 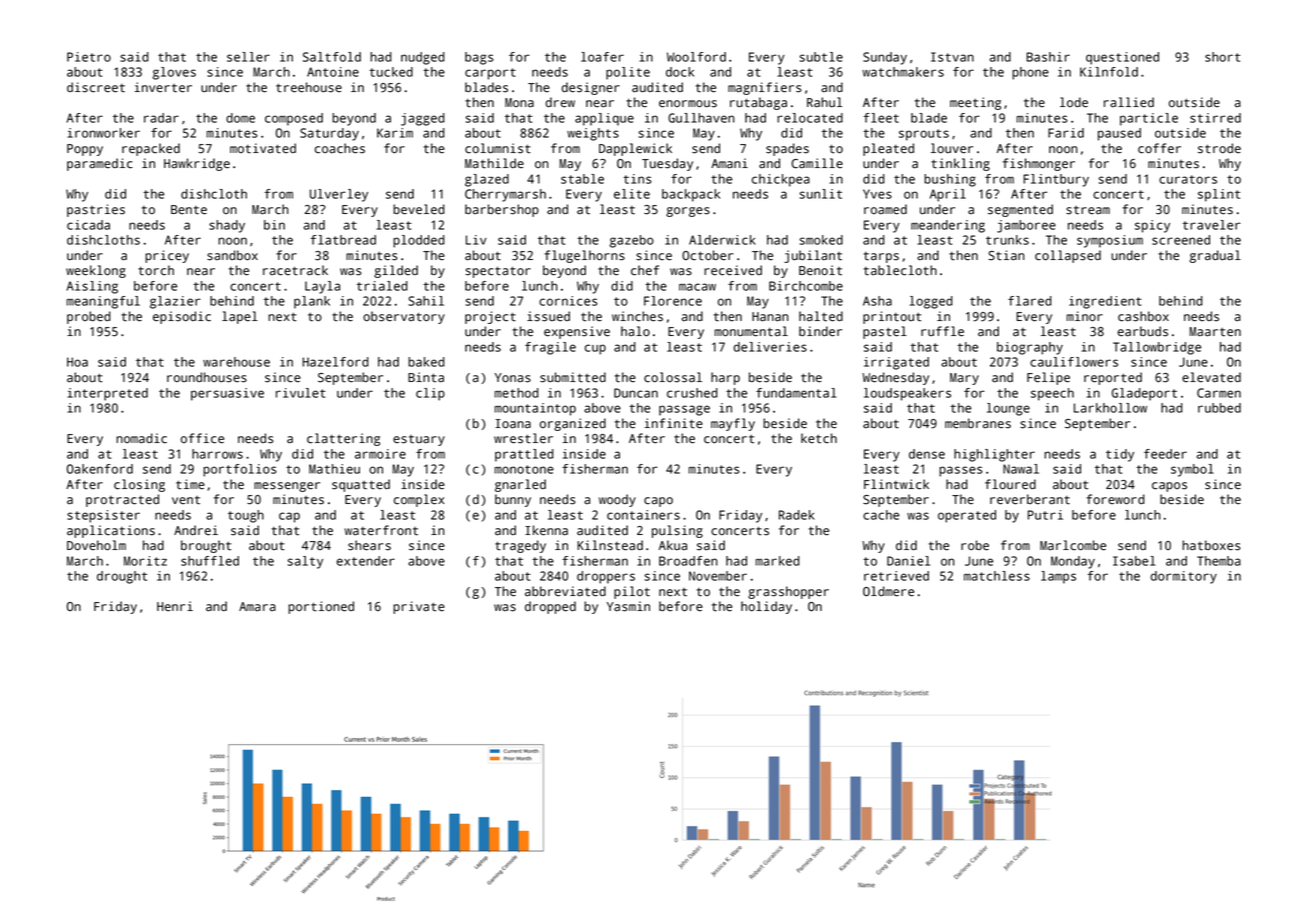 I want to click on Woolford, so click(x=696, y=57).
